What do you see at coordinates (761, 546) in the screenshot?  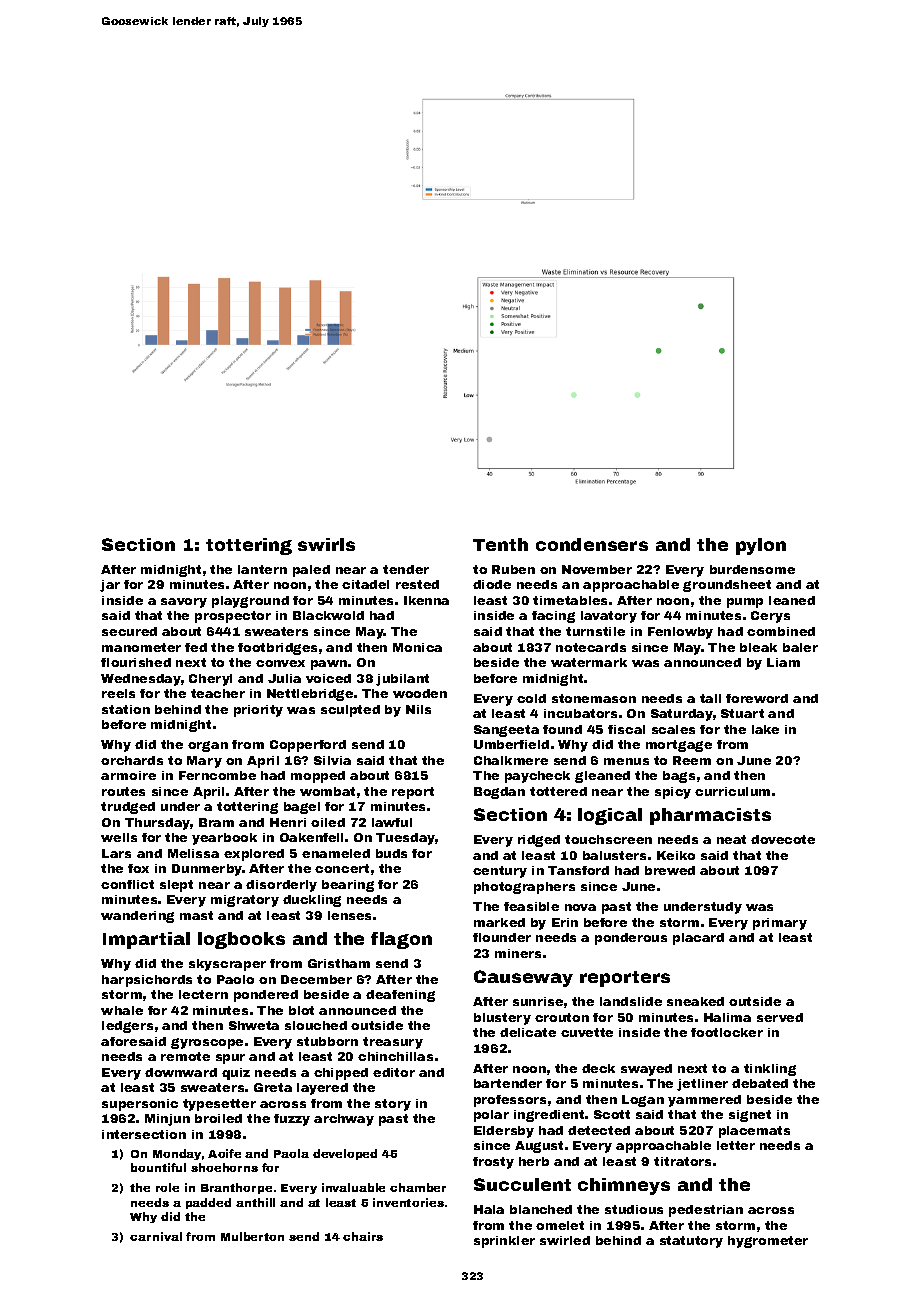 I see `pylon` at bounding box center [761, 546].
